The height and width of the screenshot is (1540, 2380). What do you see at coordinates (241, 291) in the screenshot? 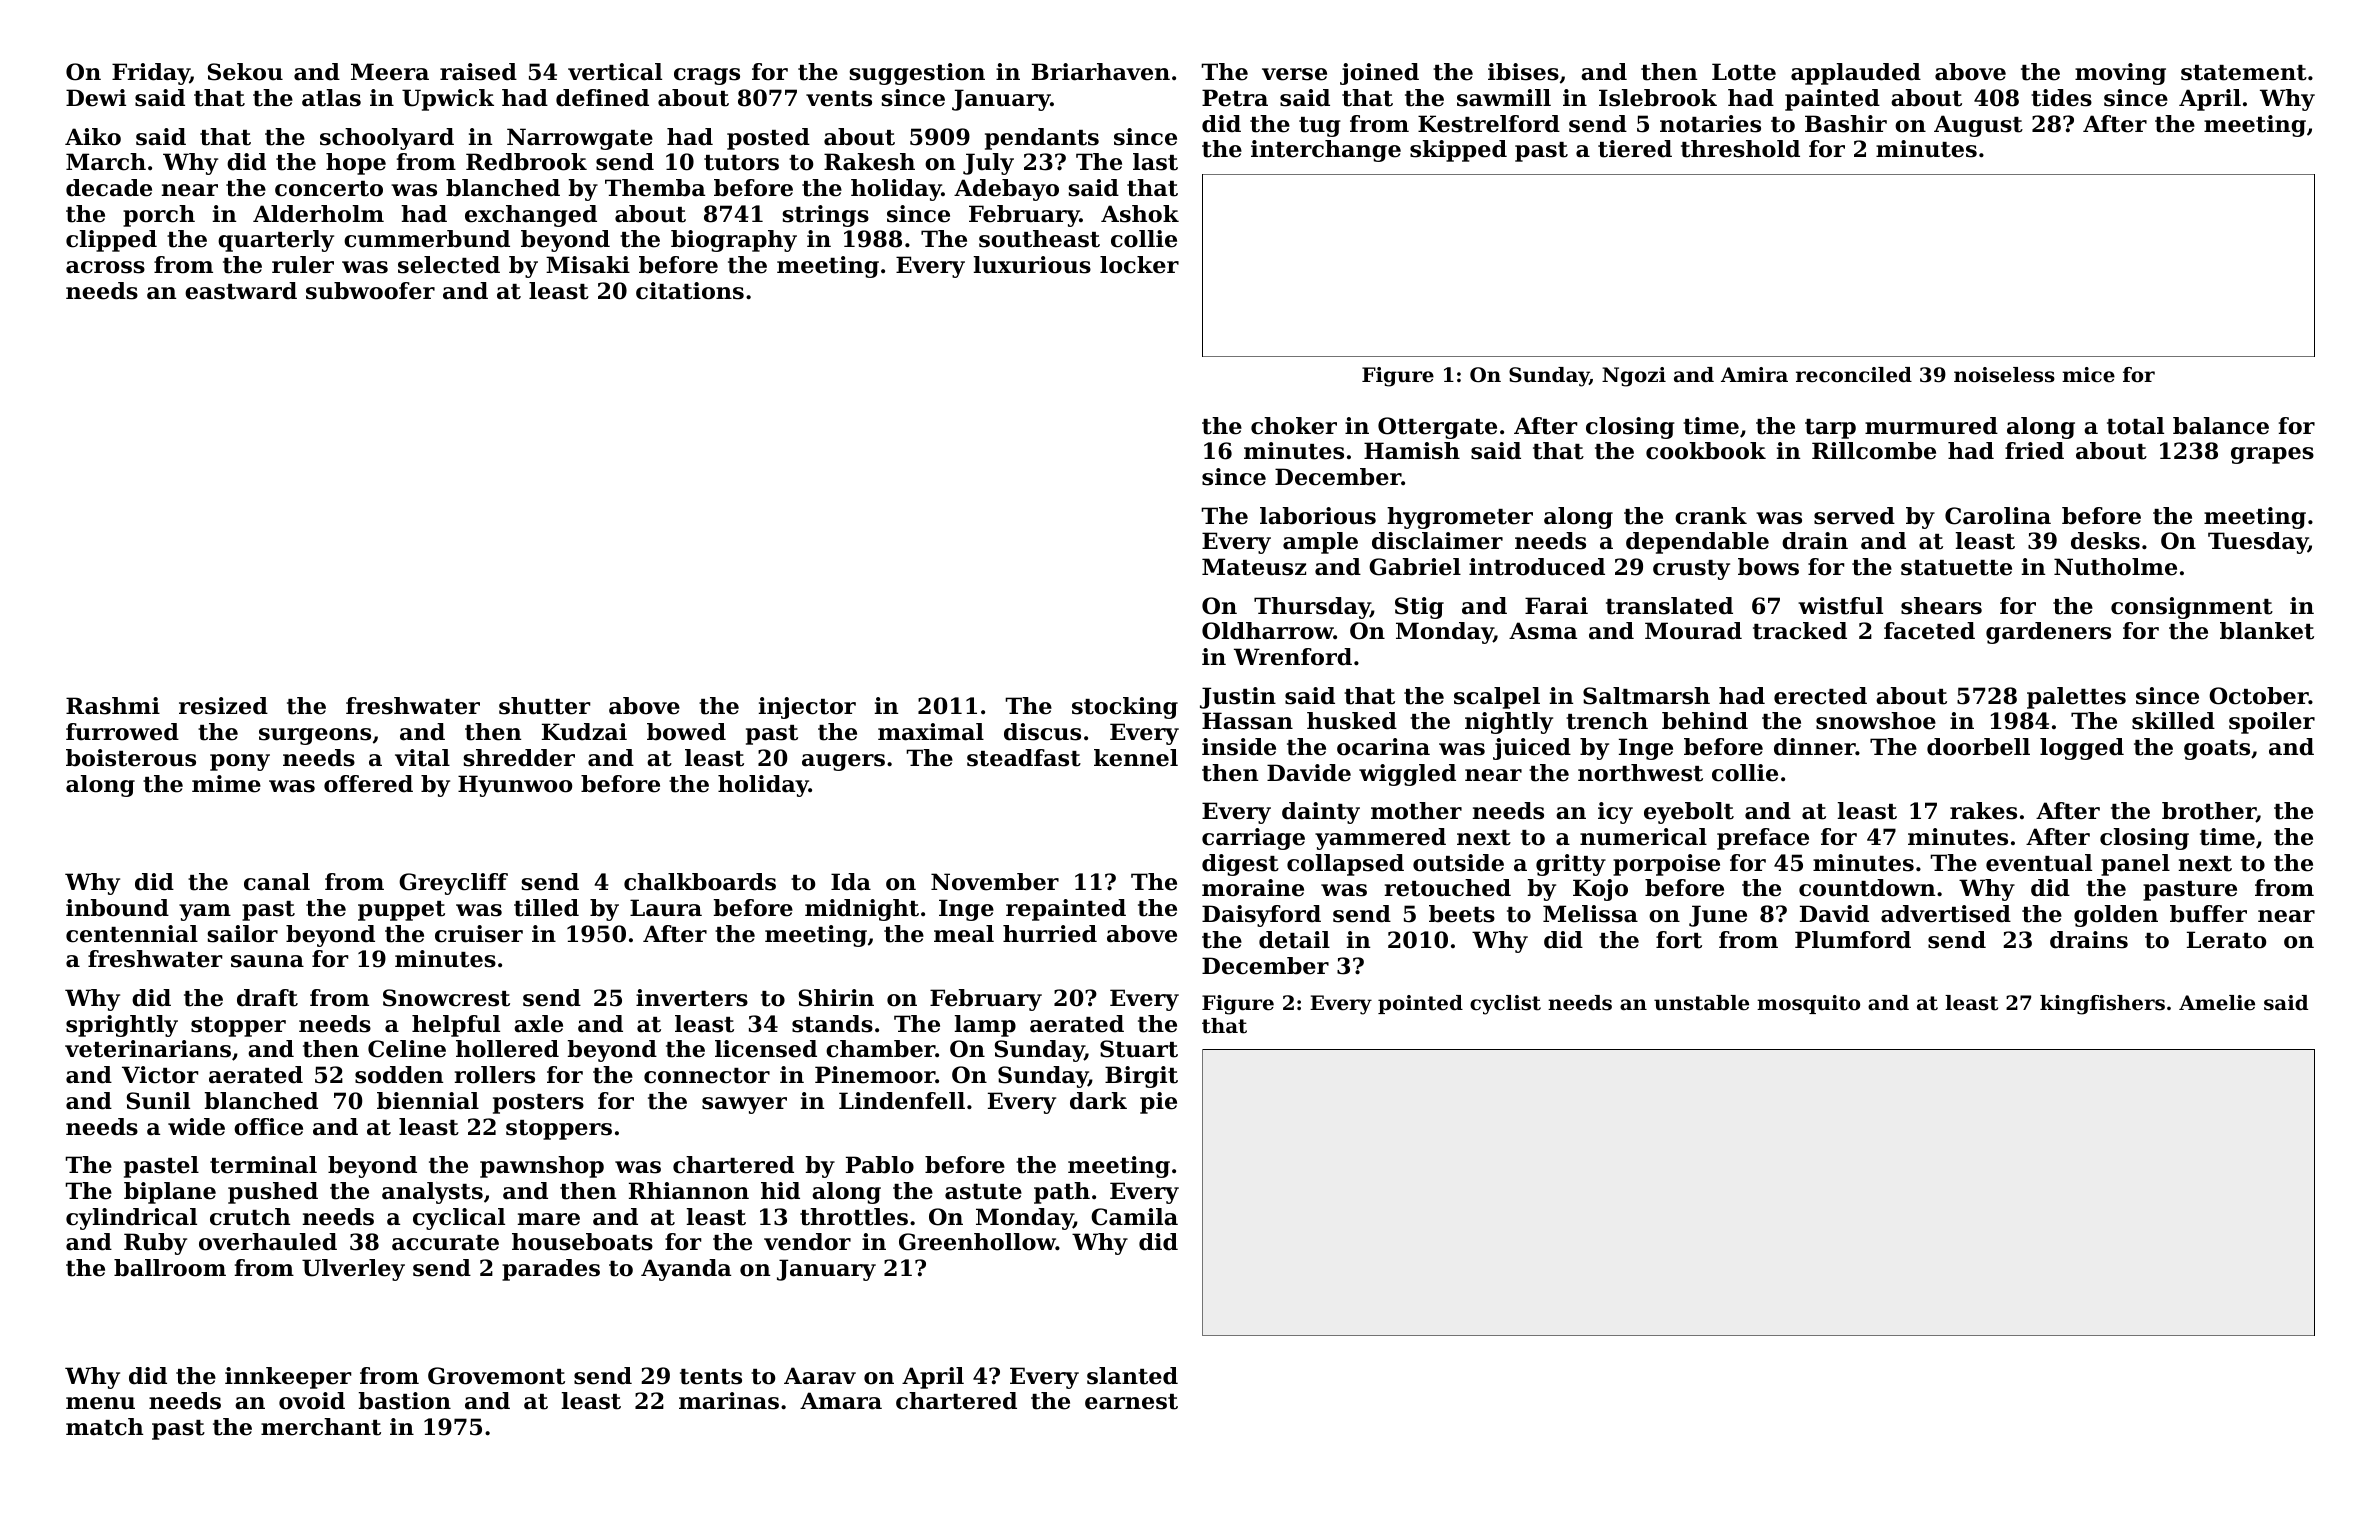
I see `eastward` at bounding box center [241, 291].
